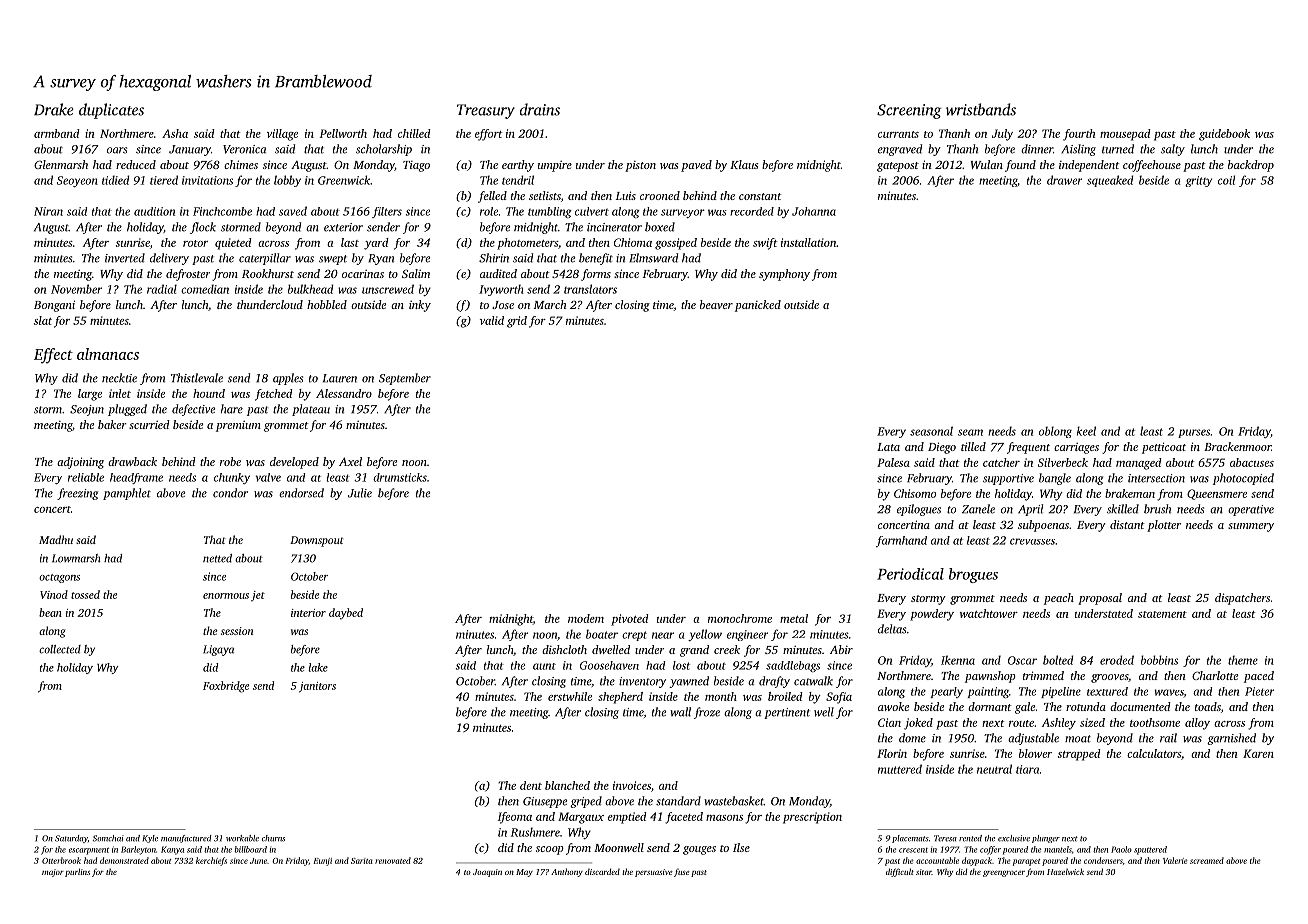  I want to click on lost, so click(681, 665).
